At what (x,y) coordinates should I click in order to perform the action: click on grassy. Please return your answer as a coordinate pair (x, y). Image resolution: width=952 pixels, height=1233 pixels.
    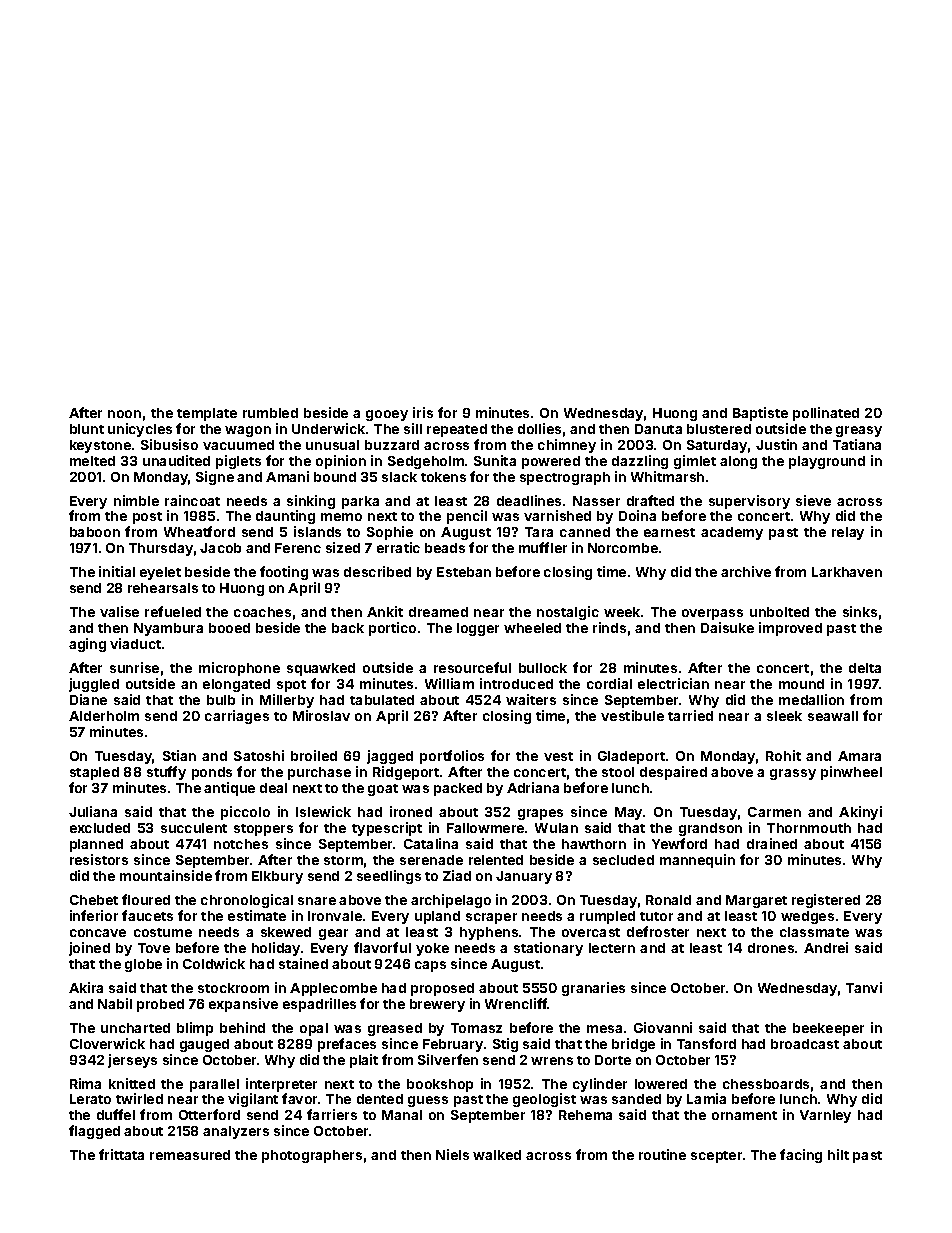
    Looking at the image, I should click on (793, 774).
